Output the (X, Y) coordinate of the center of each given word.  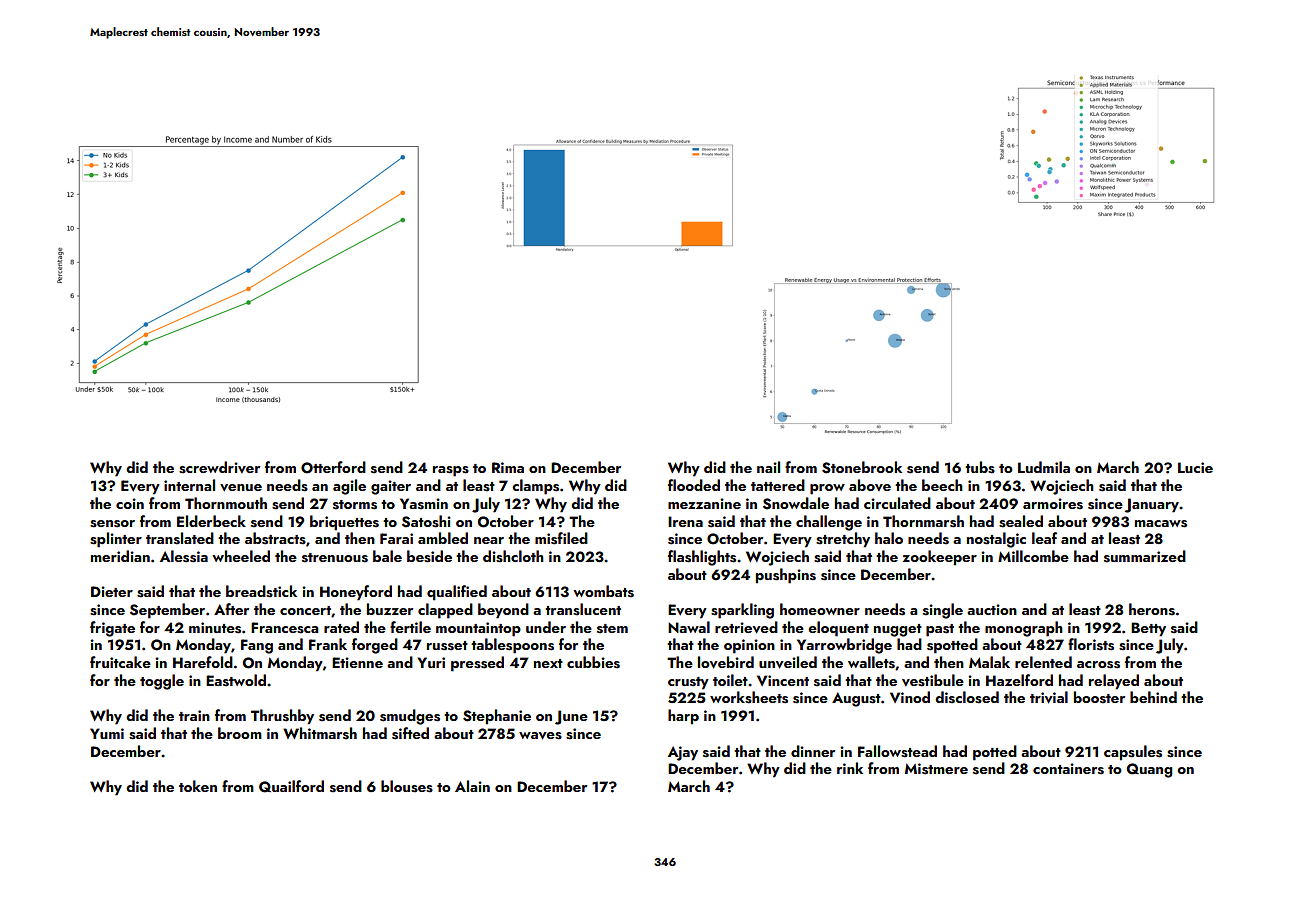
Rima (508, 467)
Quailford (291, 786)
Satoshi (426, 521)
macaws (1161, 524)
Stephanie (497, 717)
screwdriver (219, 467)
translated (180, 538)
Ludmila (1044, 467)
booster (1099, 697)
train (194, 715)
